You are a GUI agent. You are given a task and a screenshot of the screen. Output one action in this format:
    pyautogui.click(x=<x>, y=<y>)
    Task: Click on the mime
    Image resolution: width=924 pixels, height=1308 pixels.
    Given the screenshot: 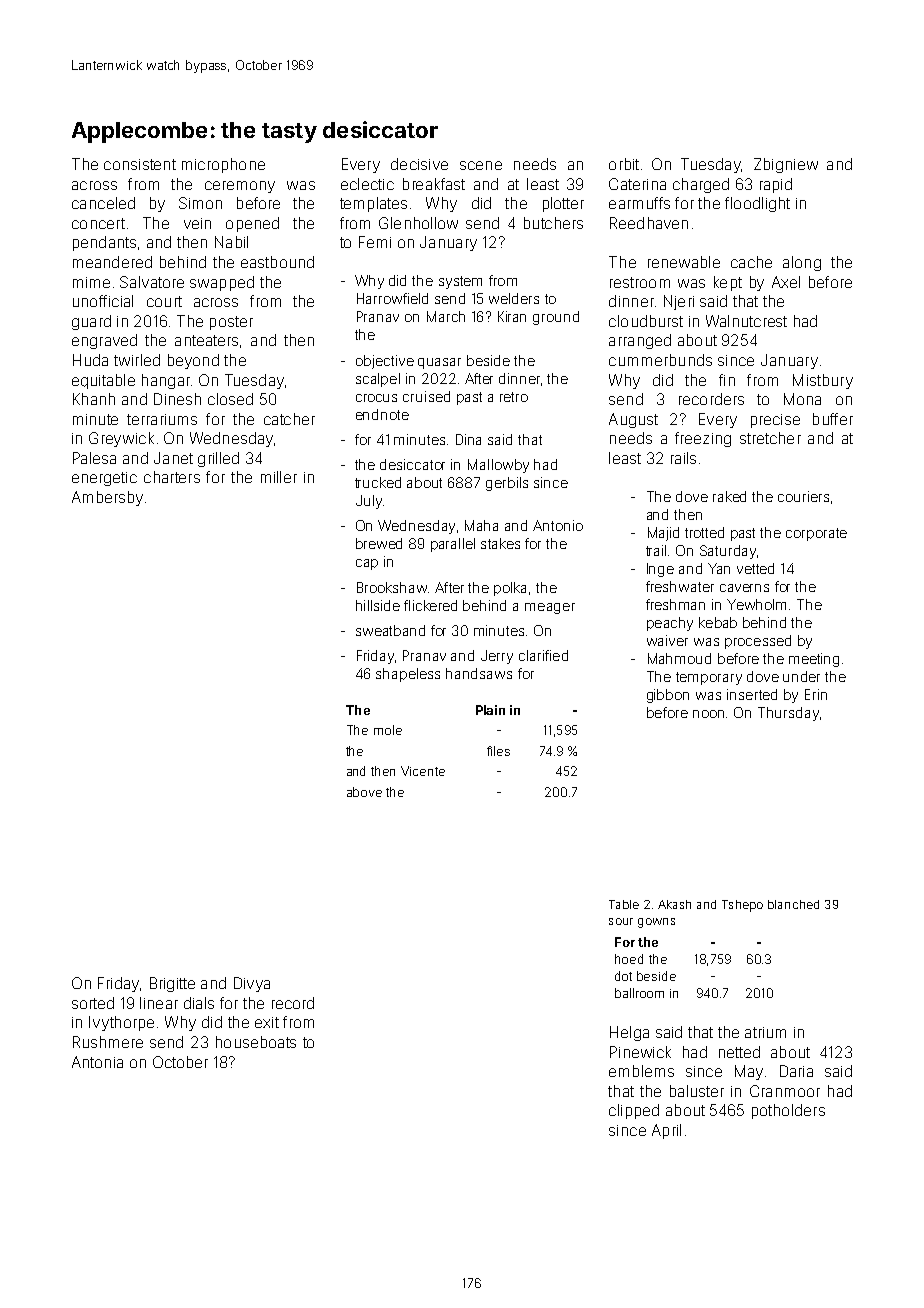 What is the action you would take?
    pyautogui.click(x=91, y=282)
